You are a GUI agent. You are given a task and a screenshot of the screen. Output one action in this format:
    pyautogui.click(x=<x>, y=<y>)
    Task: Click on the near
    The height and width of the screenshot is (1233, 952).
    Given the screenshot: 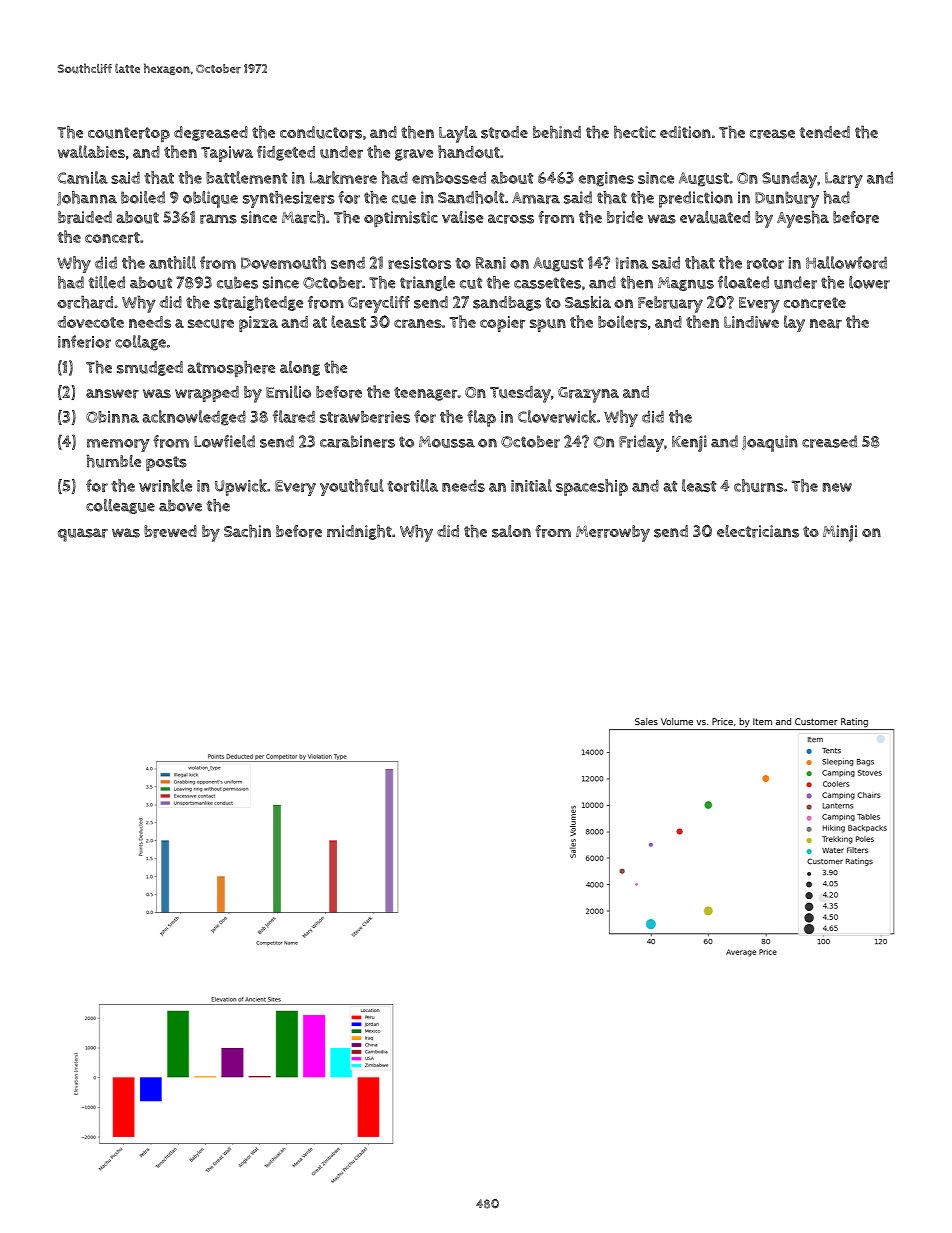 What is the action you would take?
    pyautogui.click(x=826, y=324)
